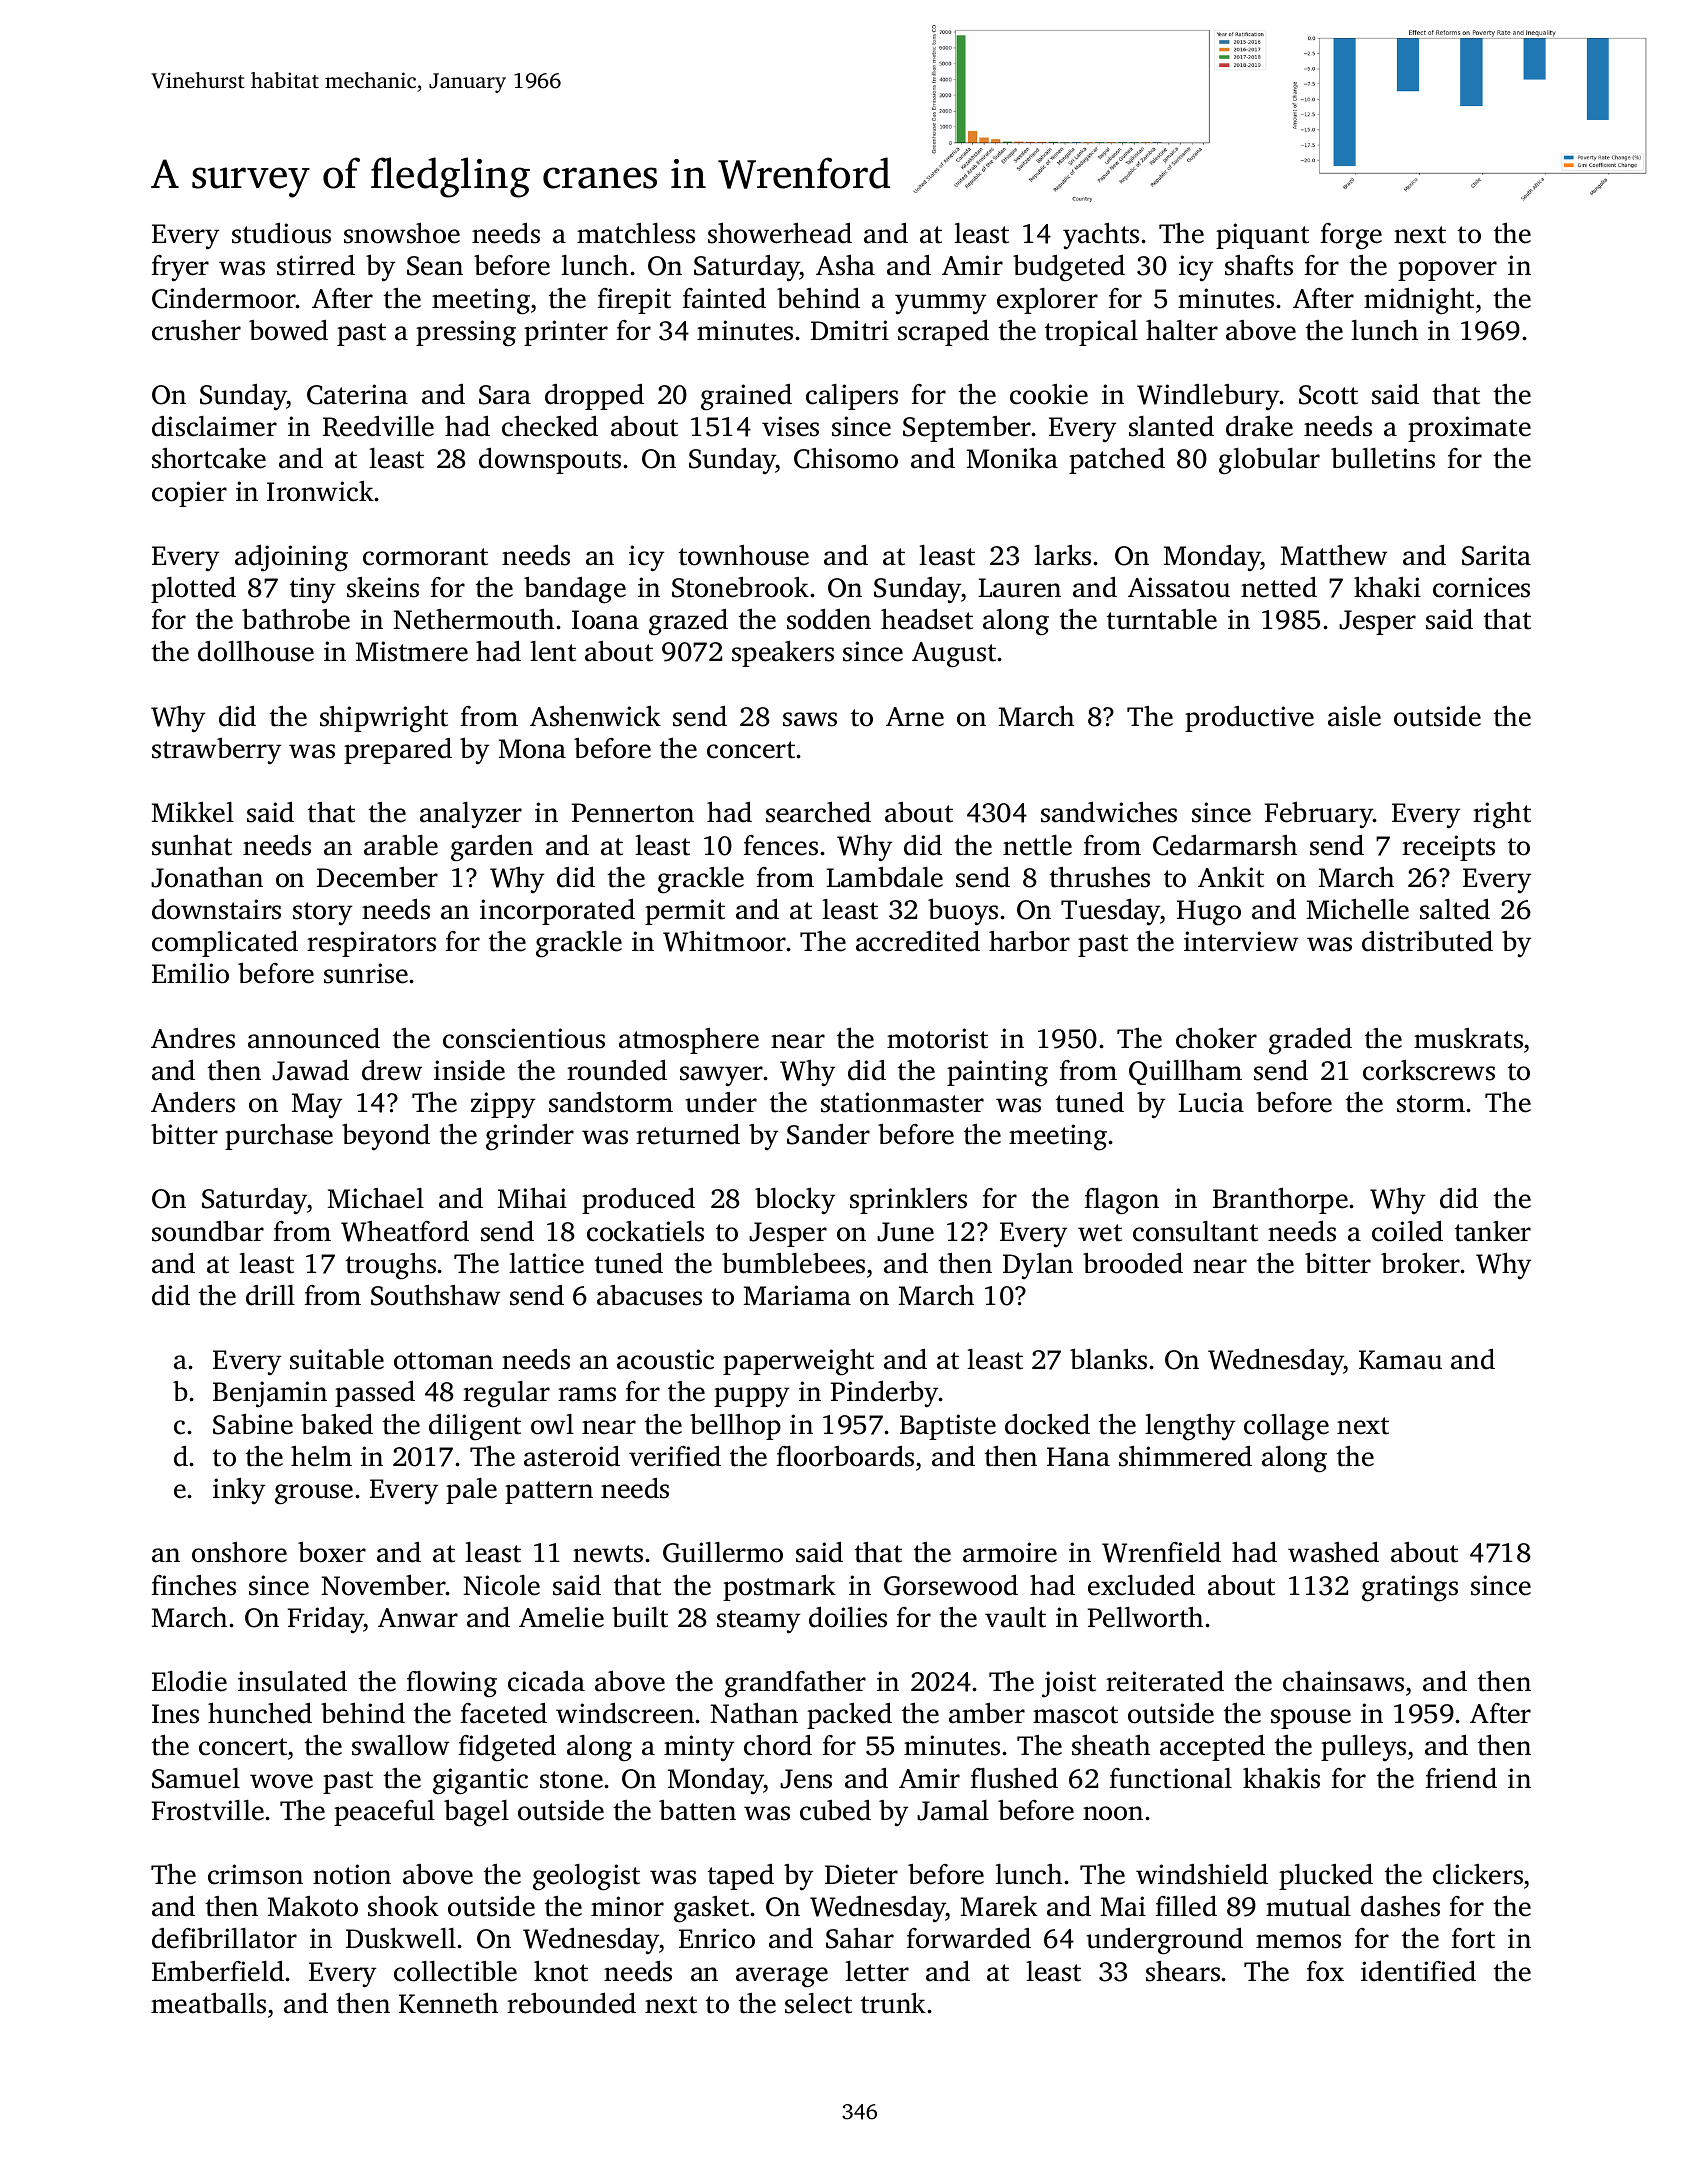 Image resolution: width=1683 pixels, height=2178 pixels. I want to click on Ironwick, so click(320, 491).
